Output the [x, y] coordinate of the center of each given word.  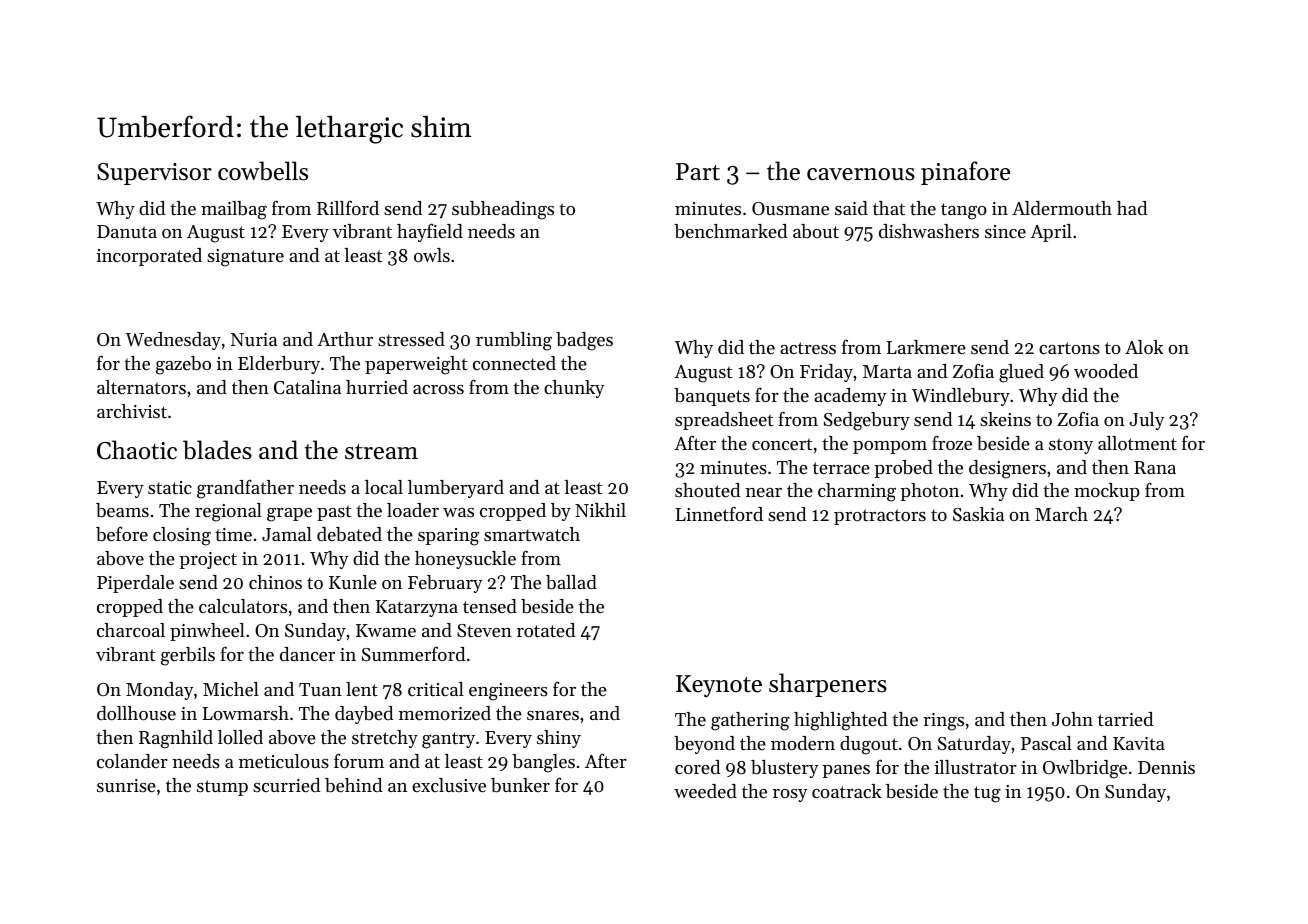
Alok [1144, 347]
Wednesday [173, 341]
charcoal [131, 630]
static [170, 487]
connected [514, 363]
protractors [880, 517]
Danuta [127, 231]
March [1061, 514]
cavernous [861, 174]
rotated [546, 630]
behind [353, 785]
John [1072, 719]
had [1132, 208]
